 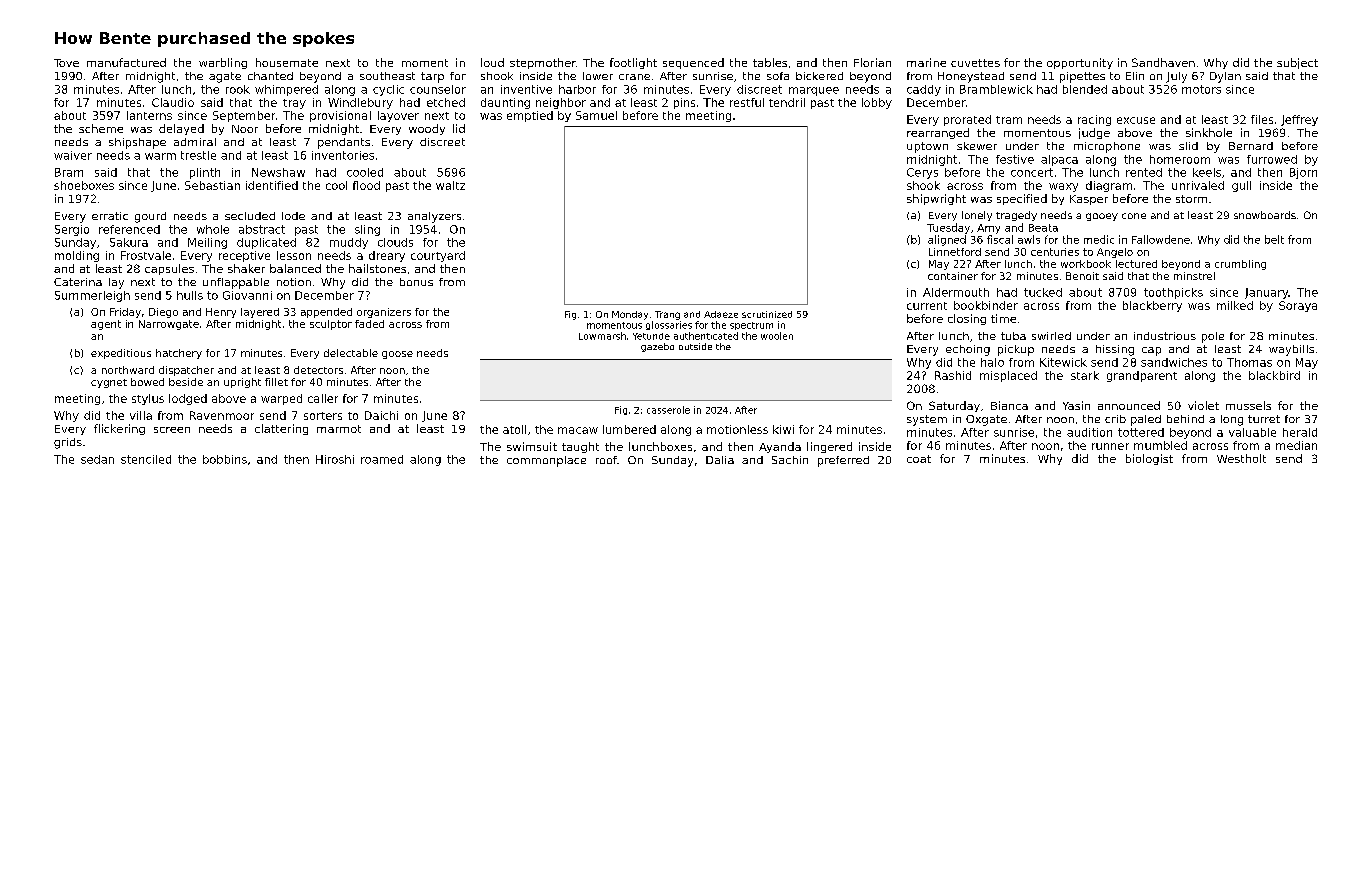 What do you see at coordinates (1241, 186) in the screenshot?
I see `gull` at bounding box center [1241, 186].
